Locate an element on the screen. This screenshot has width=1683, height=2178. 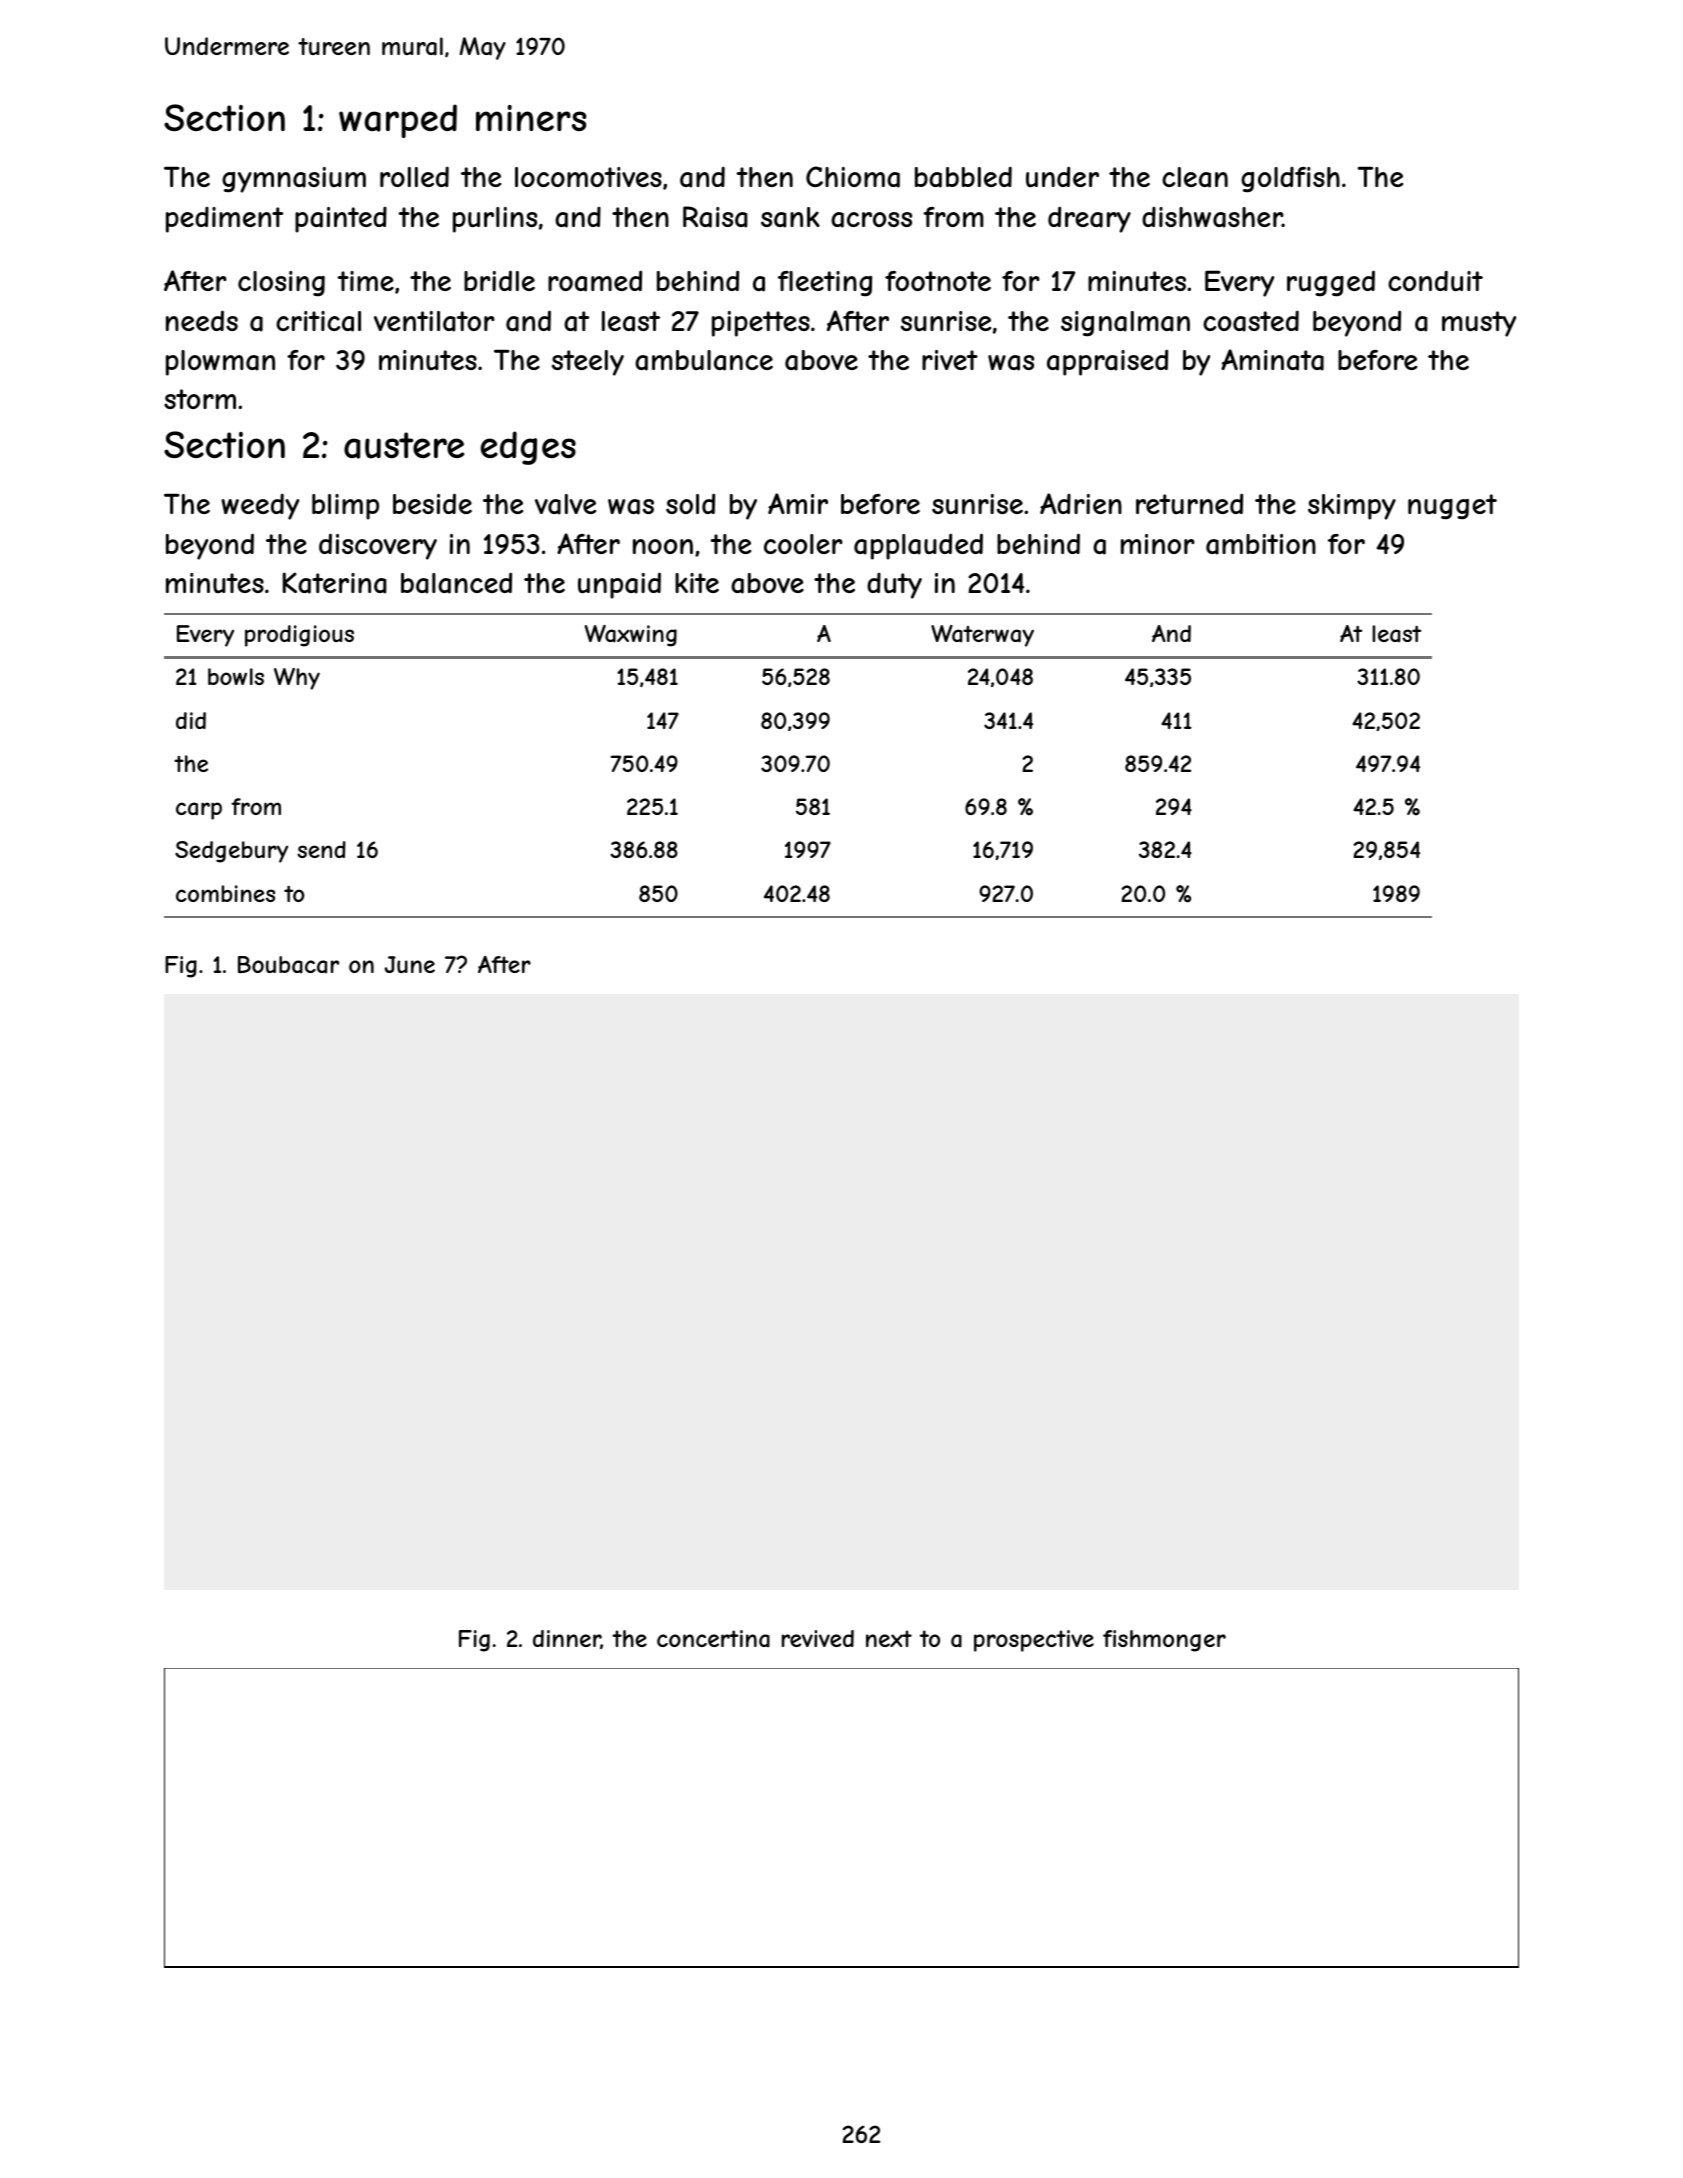
goldfish is located at coordinates (1290, 180).
